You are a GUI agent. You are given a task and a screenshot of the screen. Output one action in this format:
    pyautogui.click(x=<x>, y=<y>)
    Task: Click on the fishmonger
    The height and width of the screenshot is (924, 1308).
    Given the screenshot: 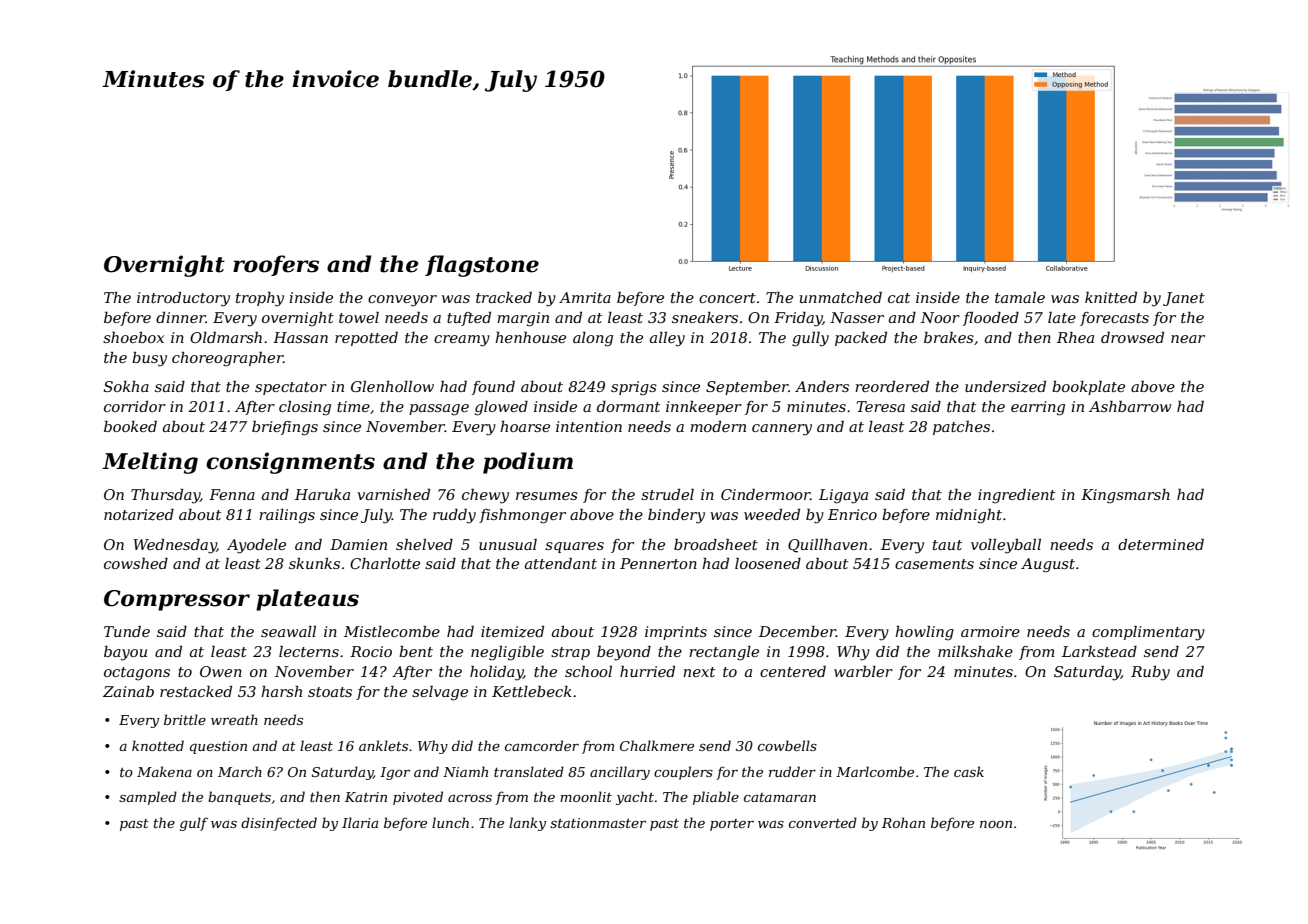 What is the action you would take?
    pyautogui.click(x=522, y=516)
